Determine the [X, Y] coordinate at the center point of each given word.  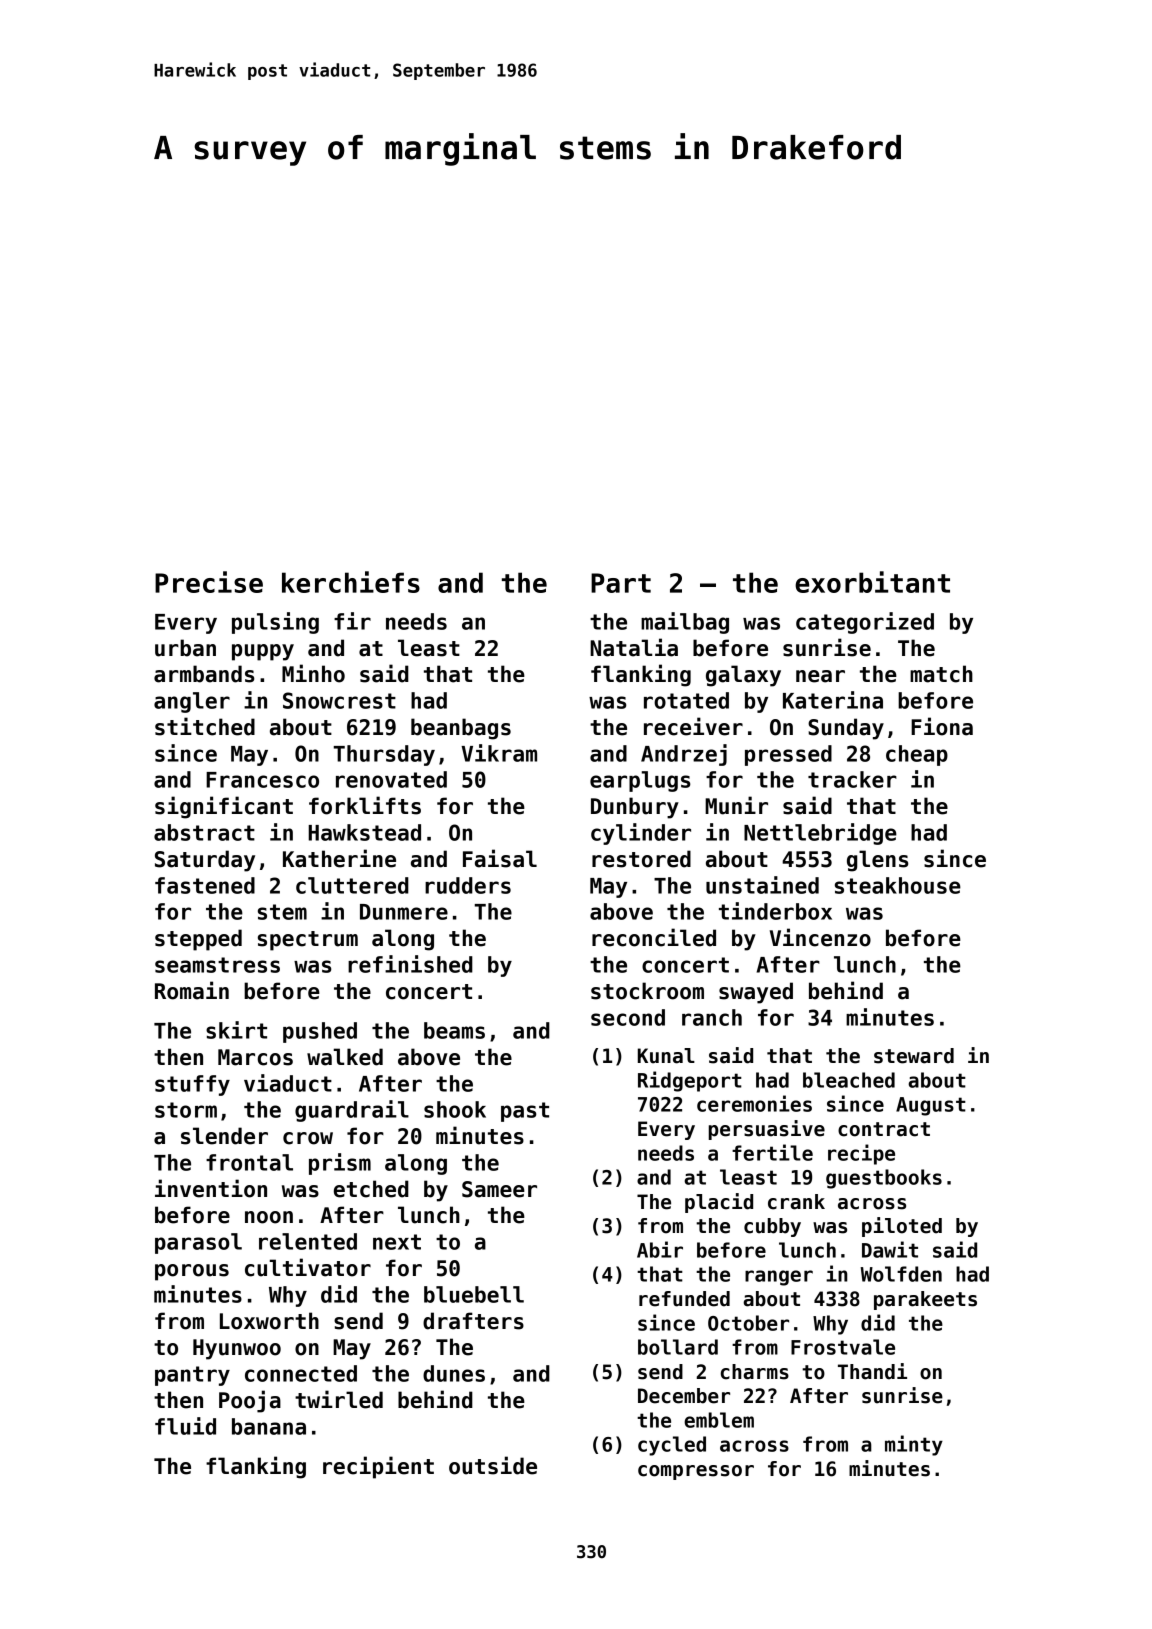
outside [493, 1465]
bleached [849, 1080]
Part [621, 583]
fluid [185, 1426]
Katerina [833, 700]
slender [224, 1136]
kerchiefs [351, 582]
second [628, 1017]
